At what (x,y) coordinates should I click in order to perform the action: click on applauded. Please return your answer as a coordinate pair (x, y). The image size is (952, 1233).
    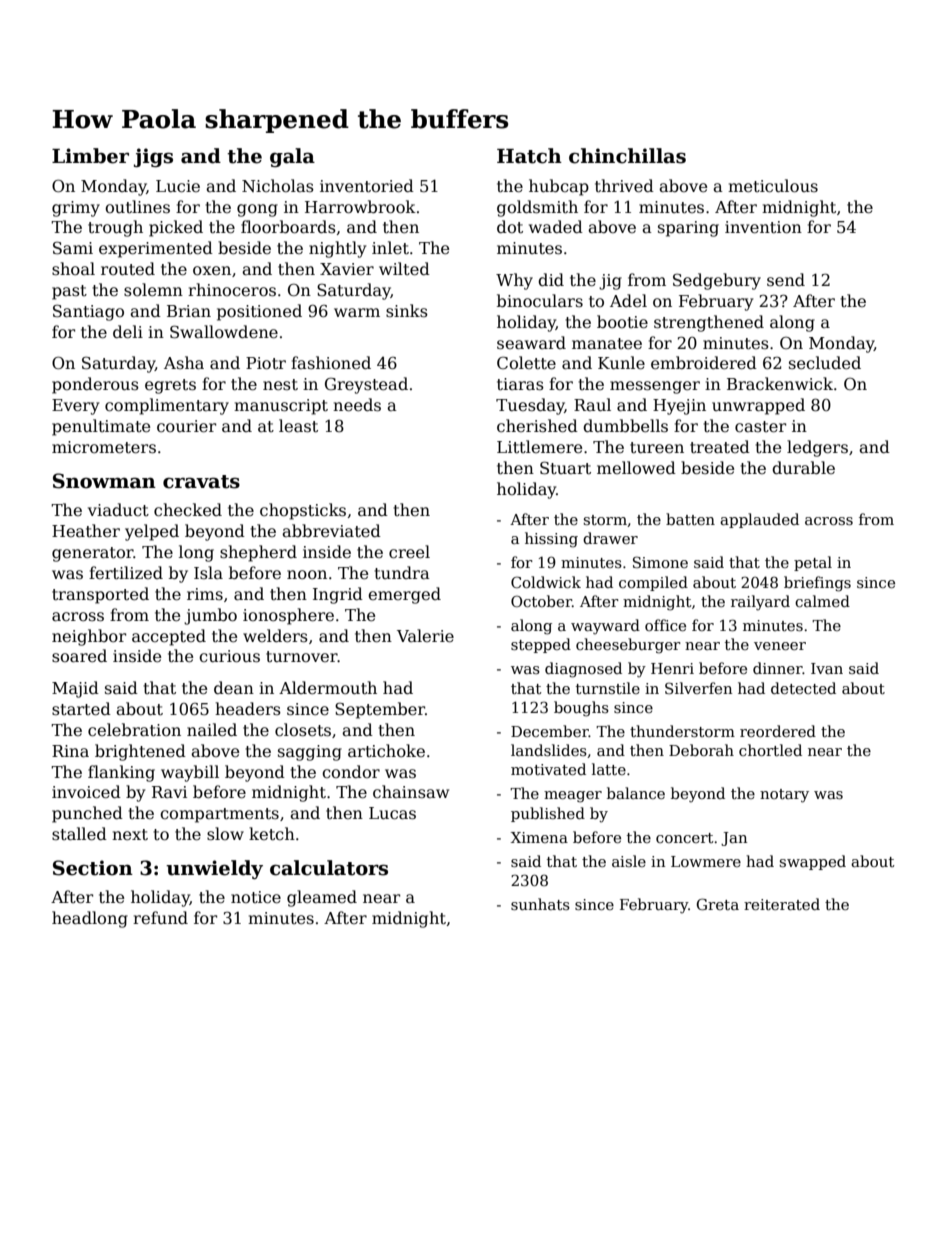
    Looking at the image, I should click on (759, 520).
